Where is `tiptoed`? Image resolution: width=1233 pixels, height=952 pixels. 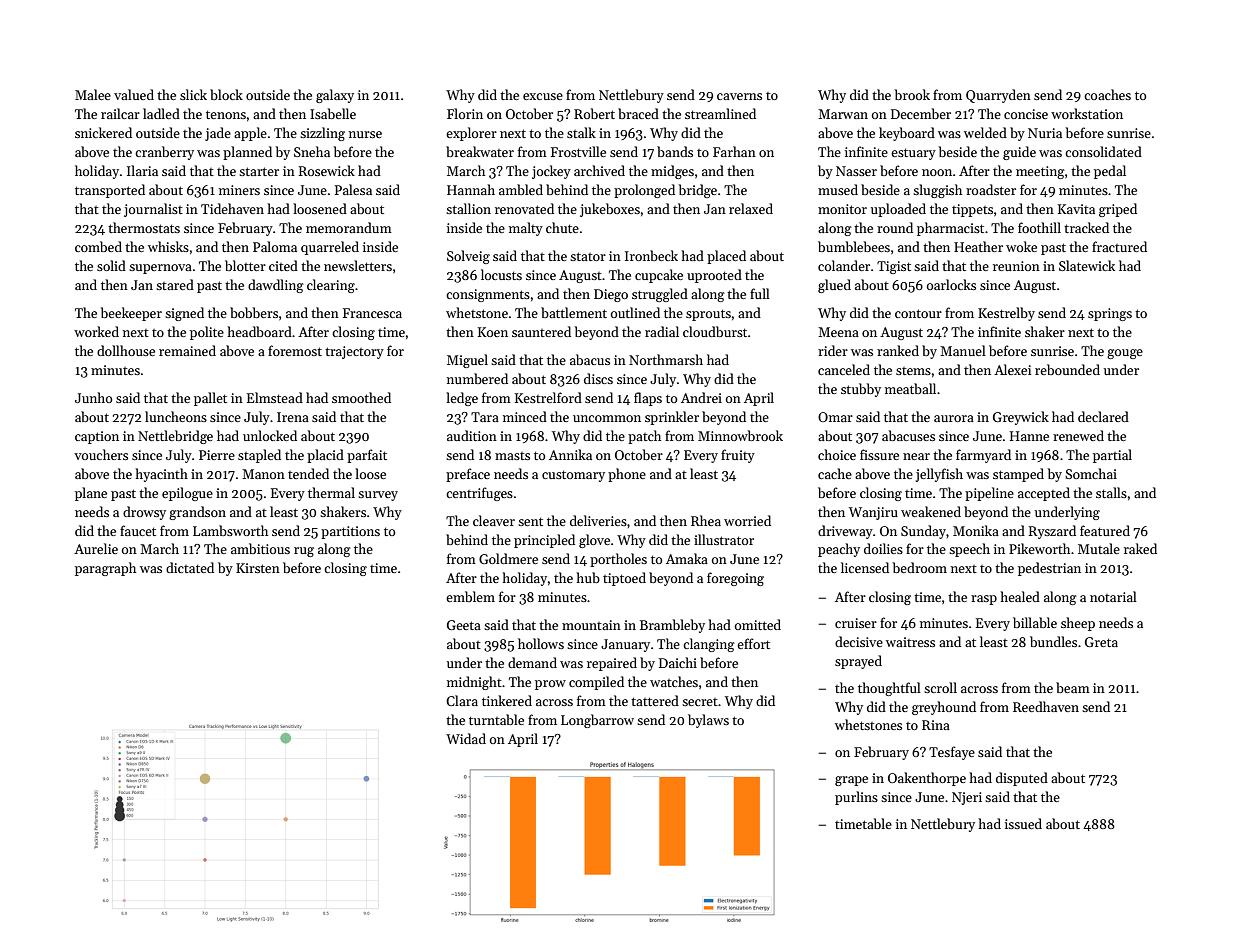 tiptoed is located at coordinates (624, 579).
